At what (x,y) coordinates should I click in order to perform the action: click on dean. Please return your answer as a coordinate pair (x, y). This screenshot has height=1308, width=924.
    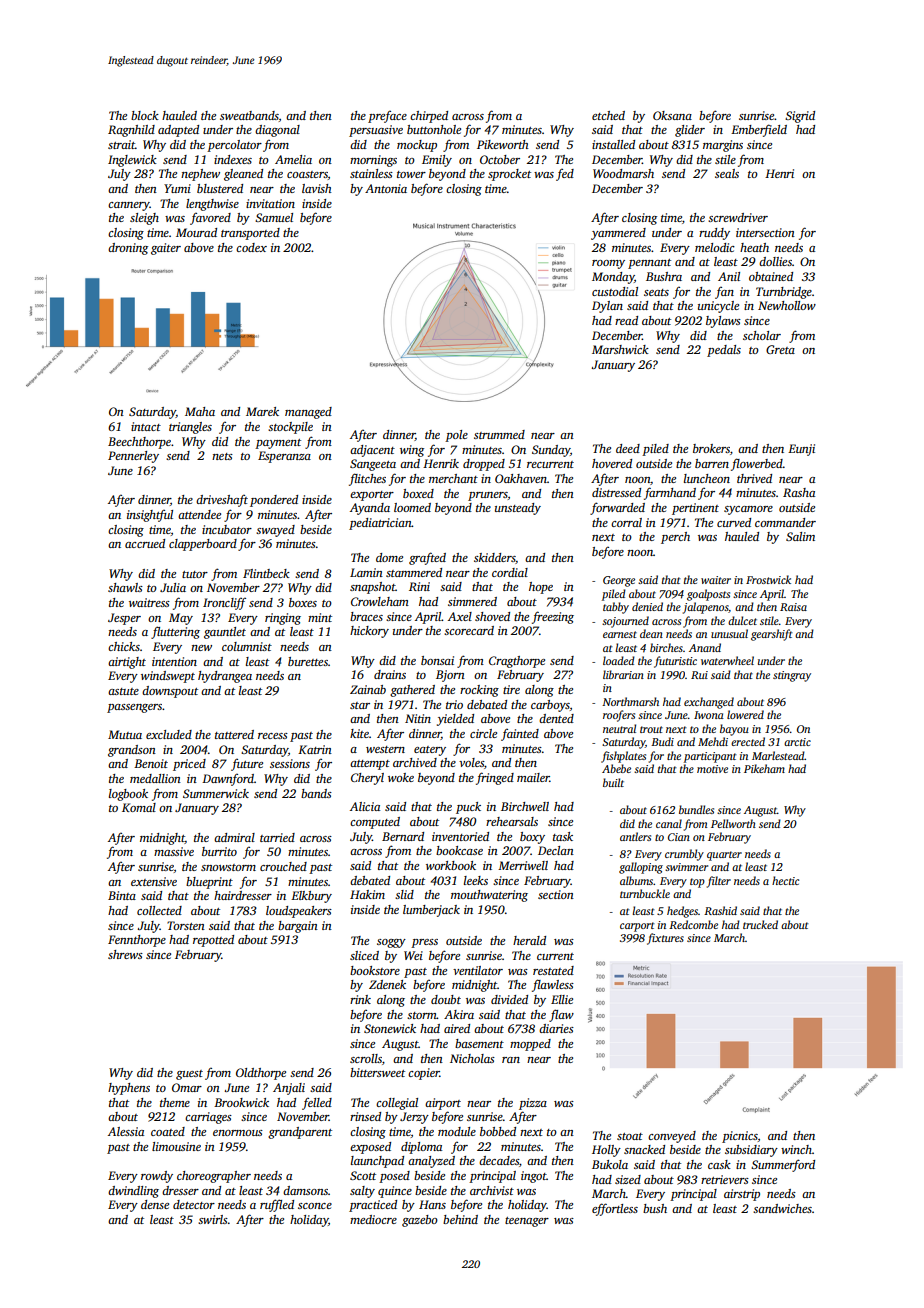
    Looking at the image, I should click on (651, 633).
